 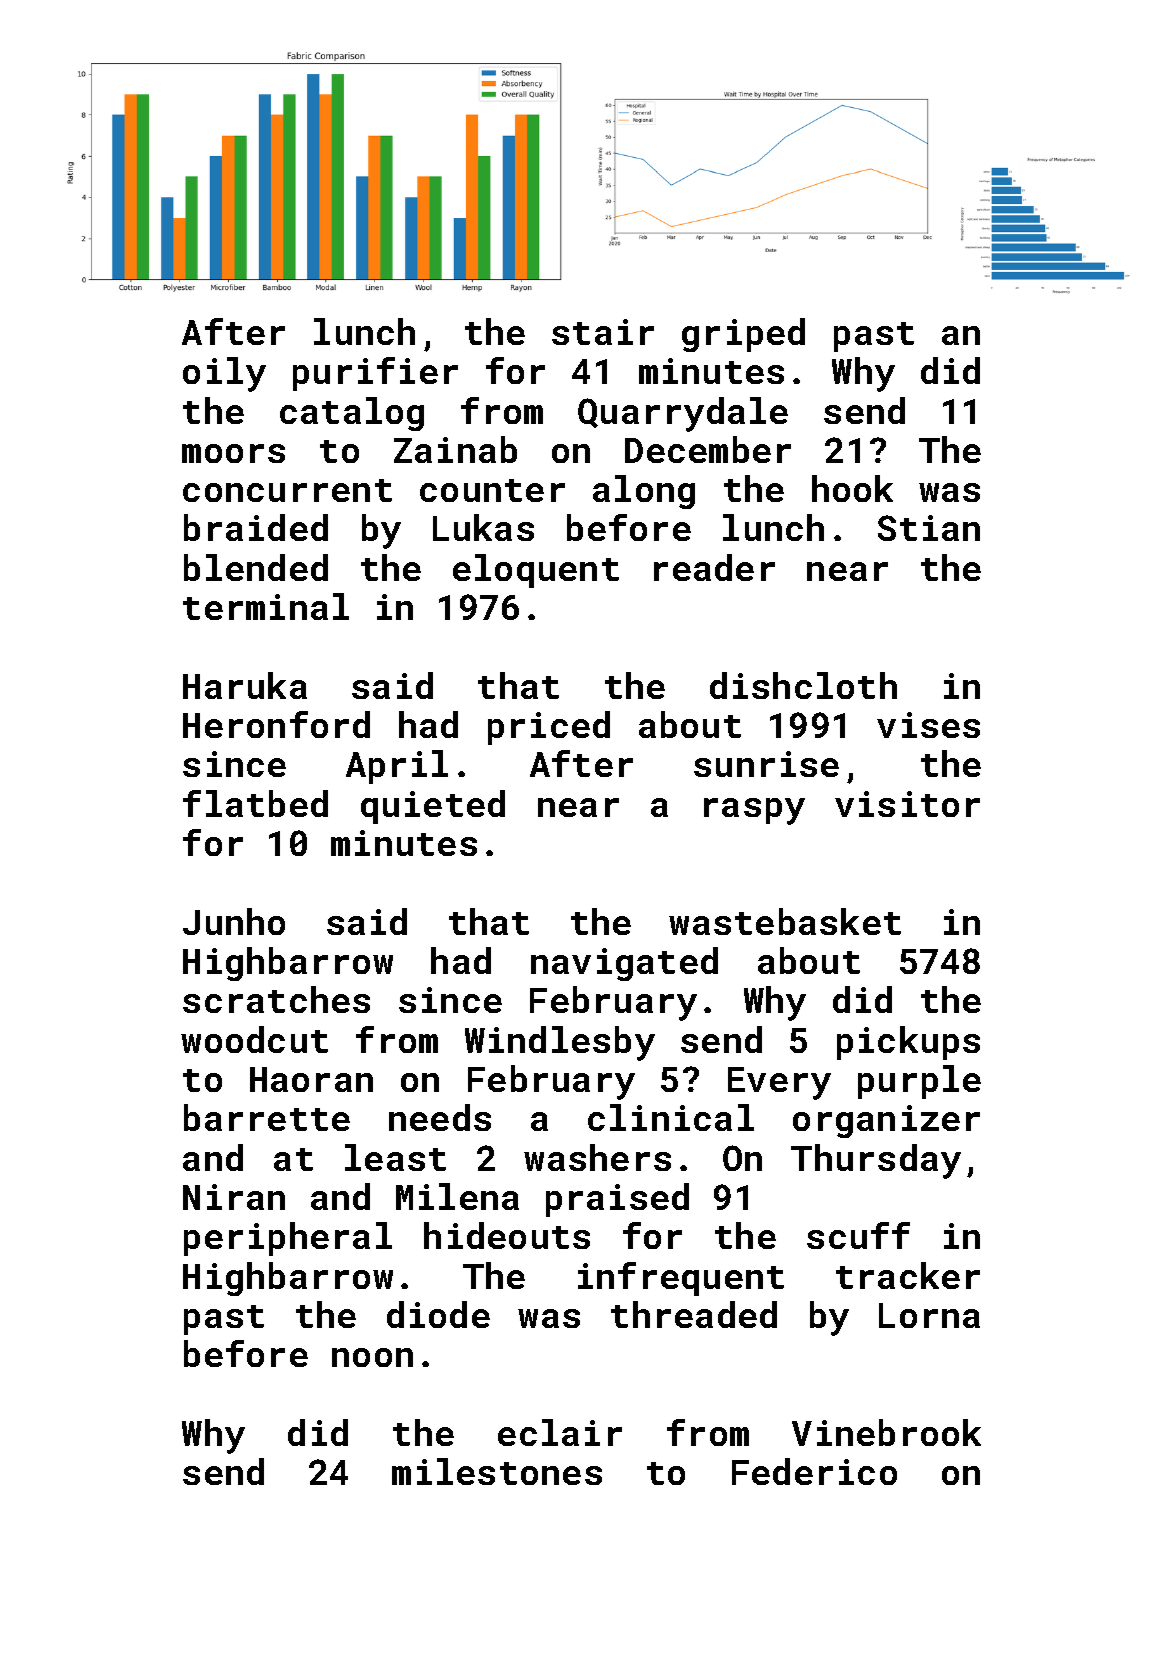 What do you see at coordinates (276, 724) in the screenshot?
I see `Heronford` at bounding box center [276, 724].
